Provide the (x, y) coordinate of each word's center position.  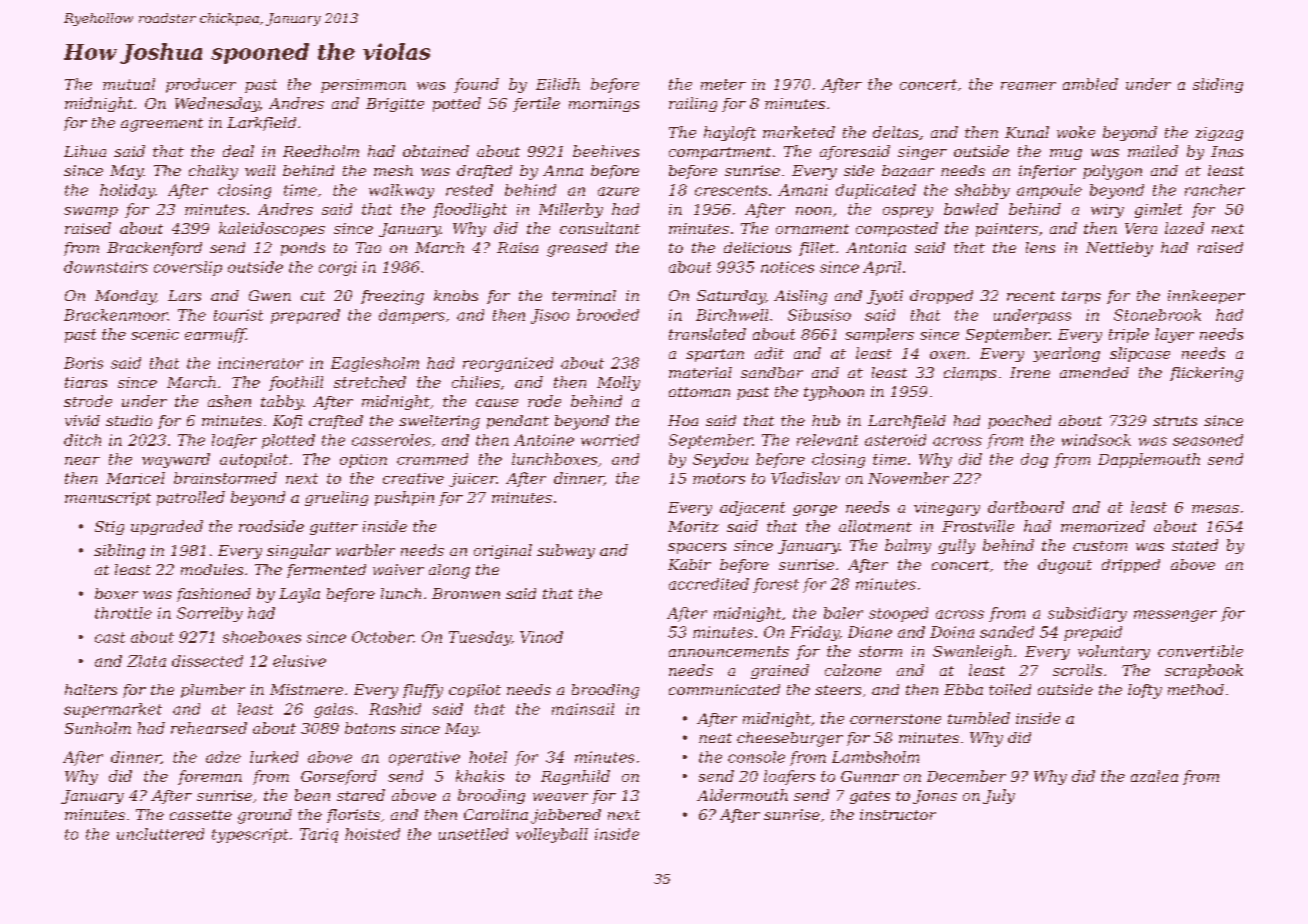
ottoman (699, 392)
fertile (536, 104)
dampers (412, 316)
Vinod (541, 637)
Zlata (146, 661)
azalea (1154, 776)
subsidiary (1087, 614)
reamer (1028, 86)
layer (1174, 335)
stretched (370, 382)
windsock (1096, 440)
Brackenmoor (116, 315)
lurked (274, 757)
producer (201, 85)
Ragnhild (575, 777)
